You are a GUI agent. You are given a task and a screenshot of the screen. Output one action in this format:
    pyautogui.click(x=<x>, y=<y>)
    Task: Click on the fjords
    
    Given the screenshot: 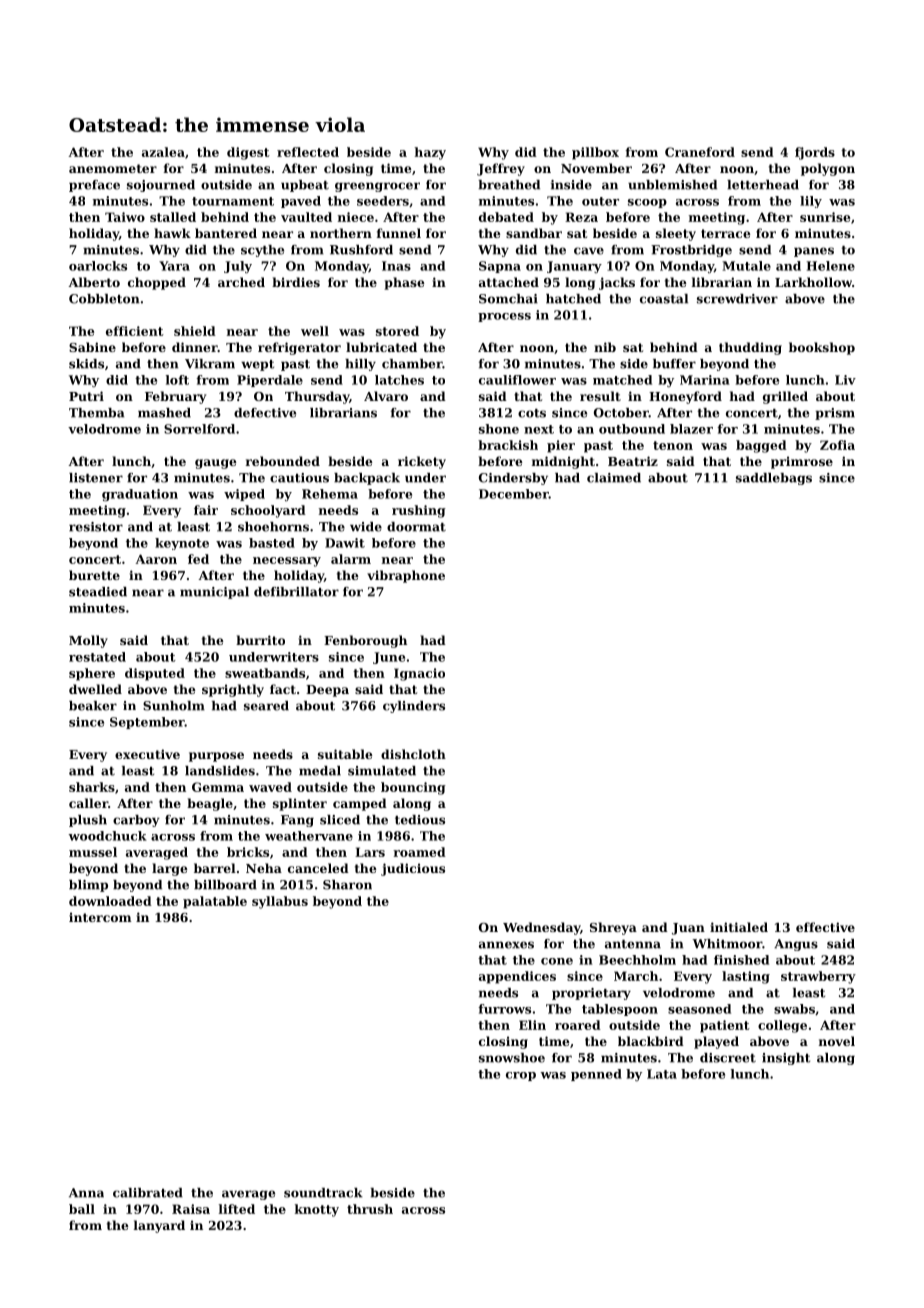 What is the action you would take?
    pyautogui.click(x=815, y=153)
